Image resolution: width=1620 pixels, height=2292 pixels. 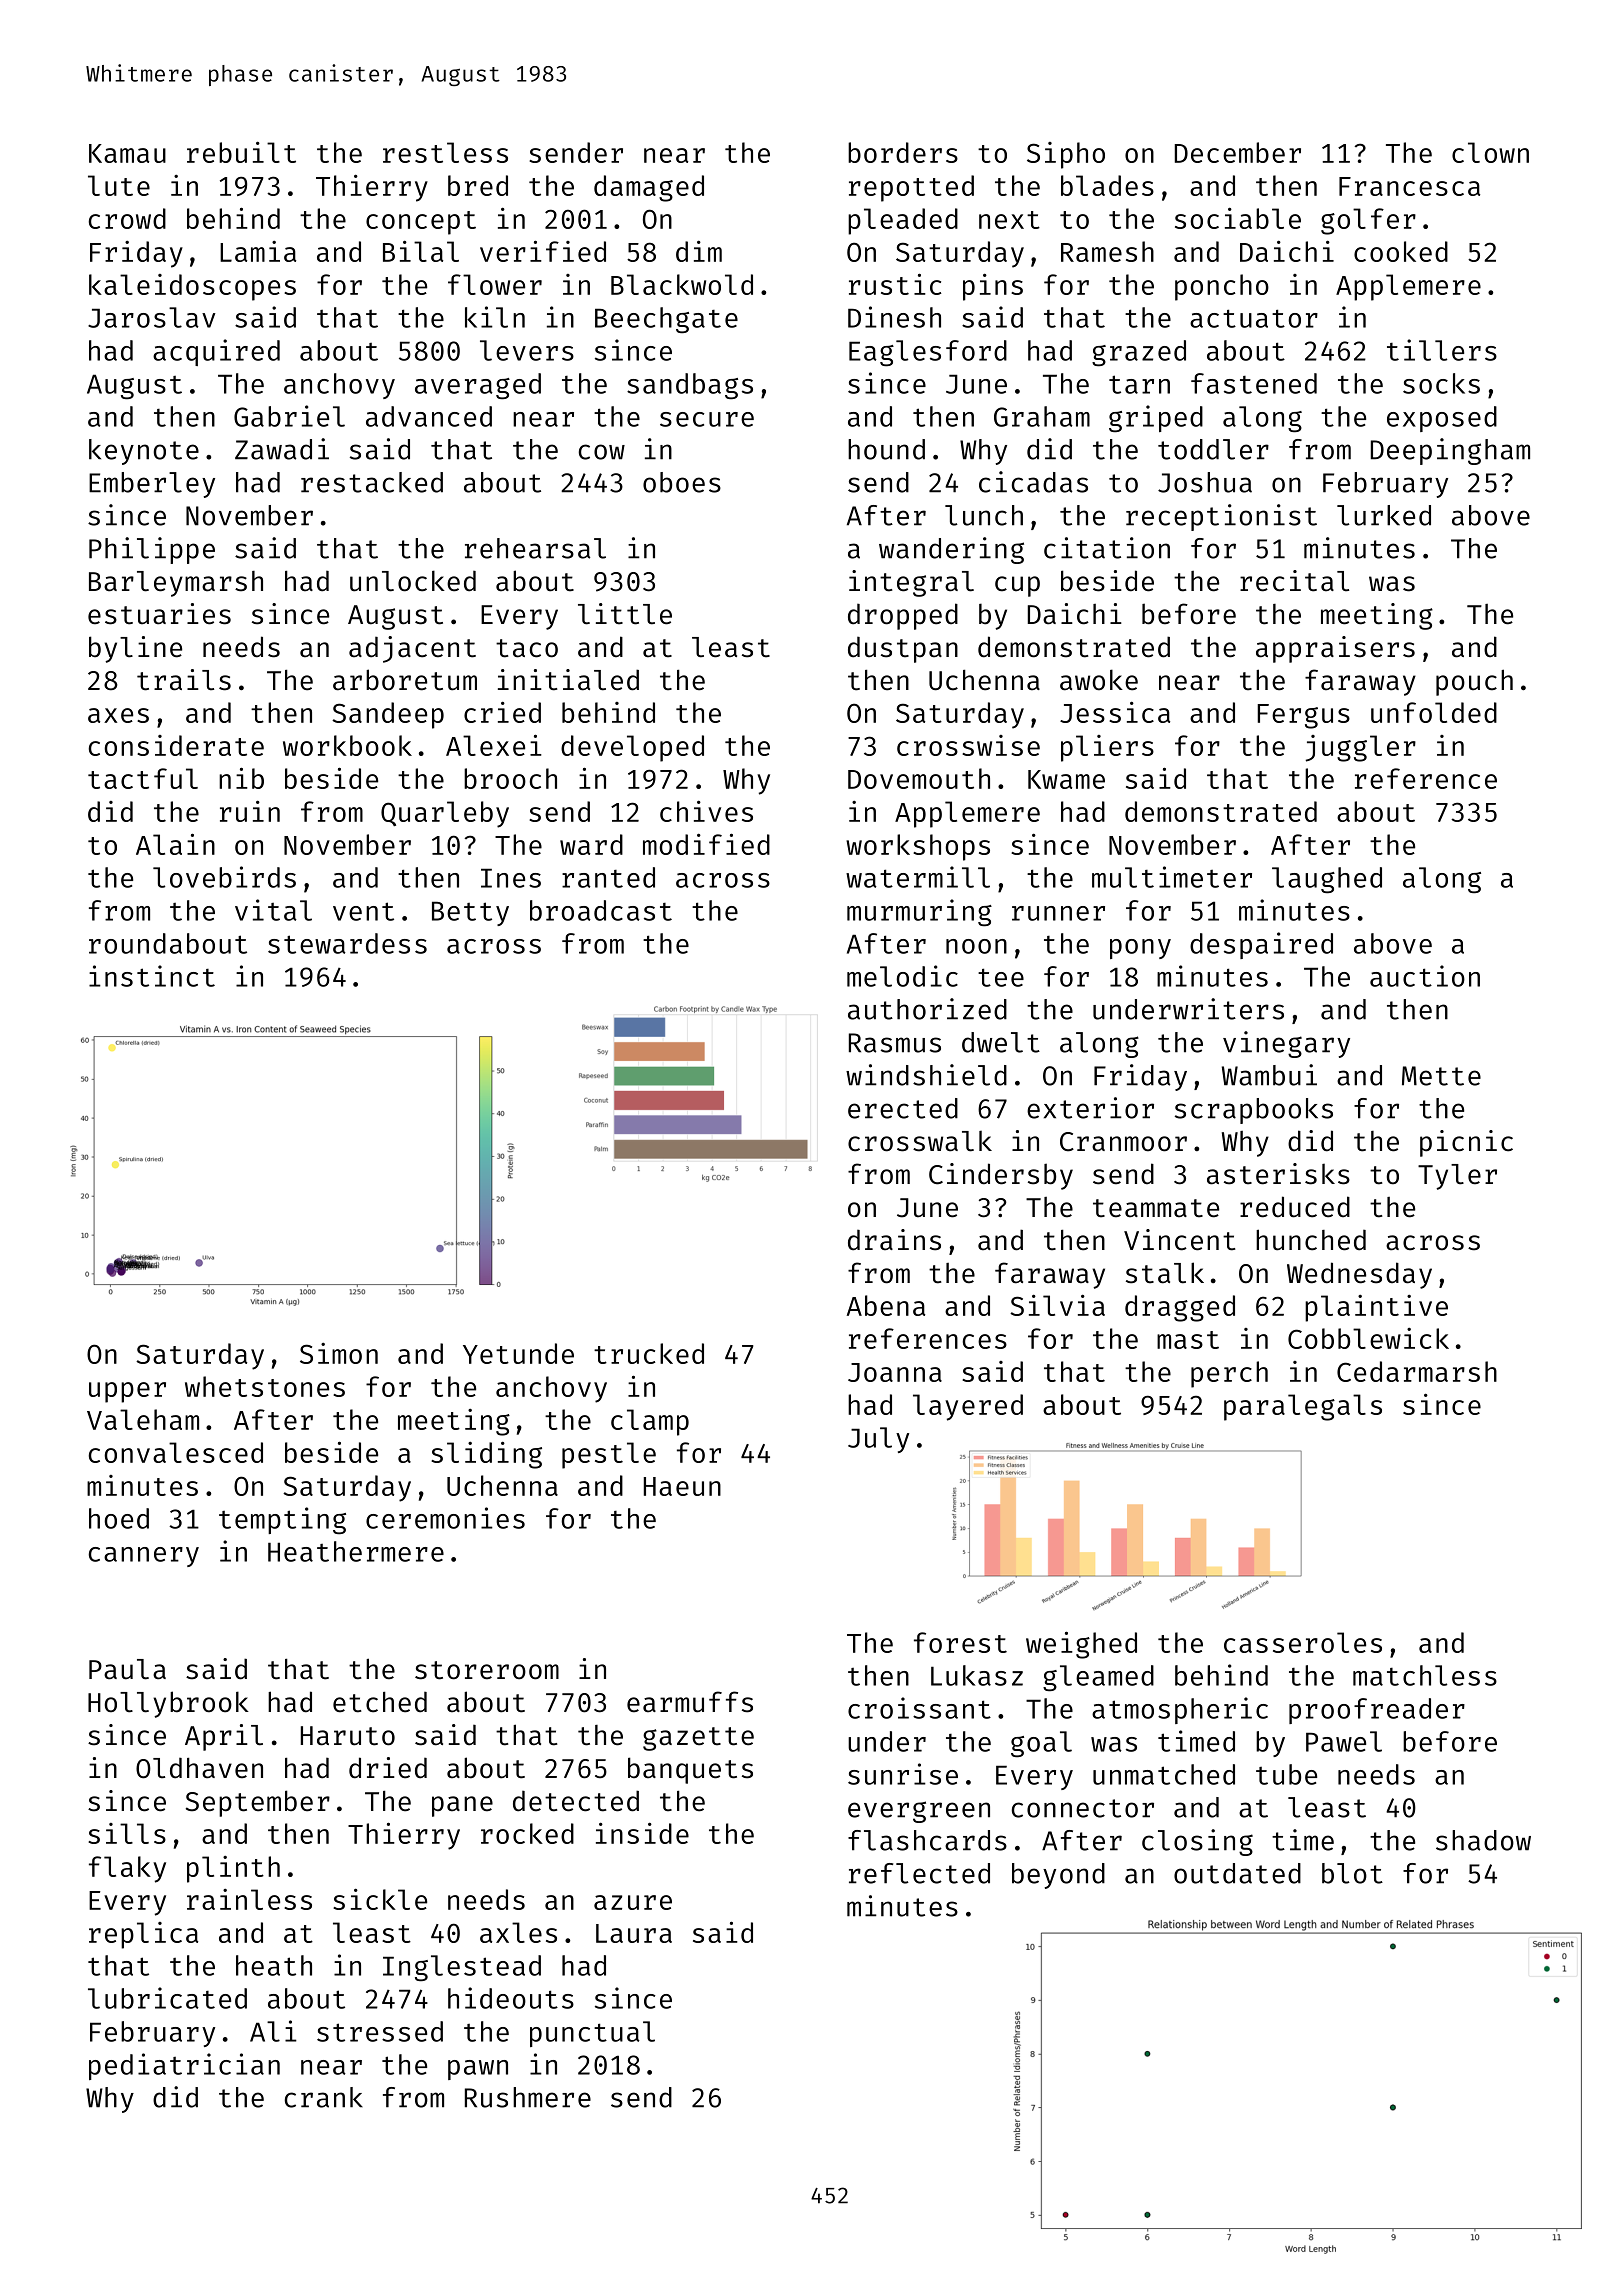 What do you see at coordinates (184, 2066) in the image?
I see `pediatrician` at bounding box center [184, 2066].
